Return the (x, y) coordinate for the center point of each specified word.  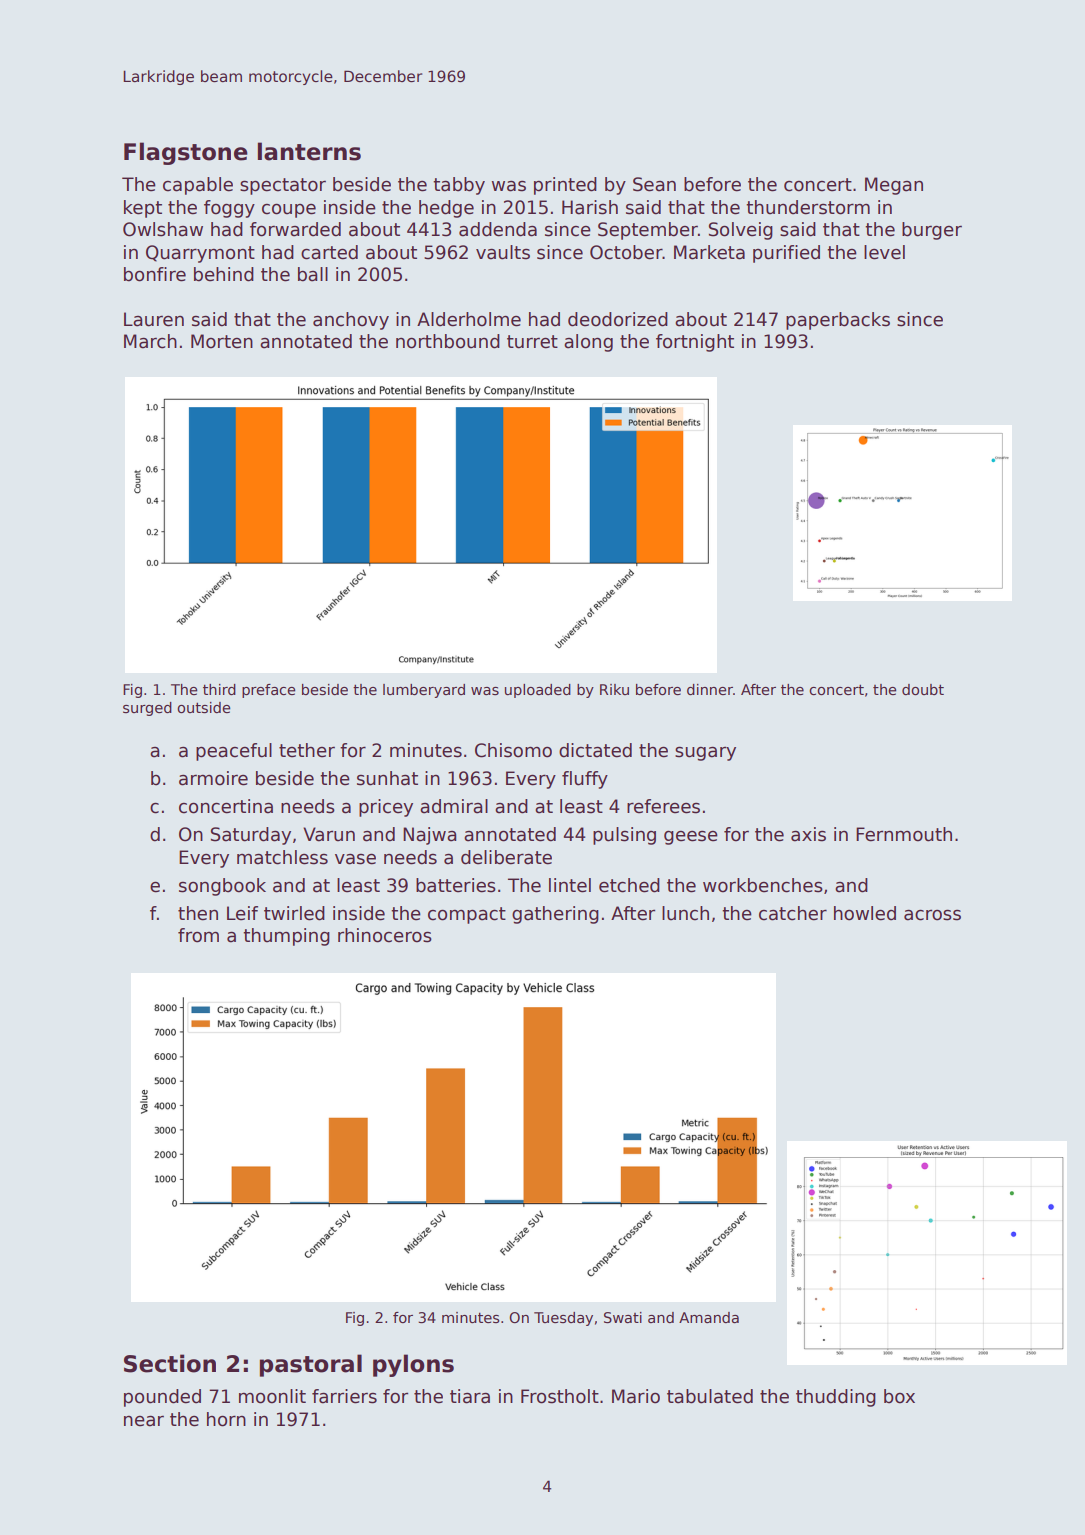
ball (313, 274)
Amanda (709, 1317)
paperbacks (838, 321)
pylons (413, 1365)
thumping (286, 937)
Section (170, 1363)
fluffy (585, 780)
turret (532, 342)
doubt (923, 689)
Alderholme (469, 319)
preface (268, 691)
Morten (222, 341)
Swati (623, 1317)
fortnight (695, 343)
